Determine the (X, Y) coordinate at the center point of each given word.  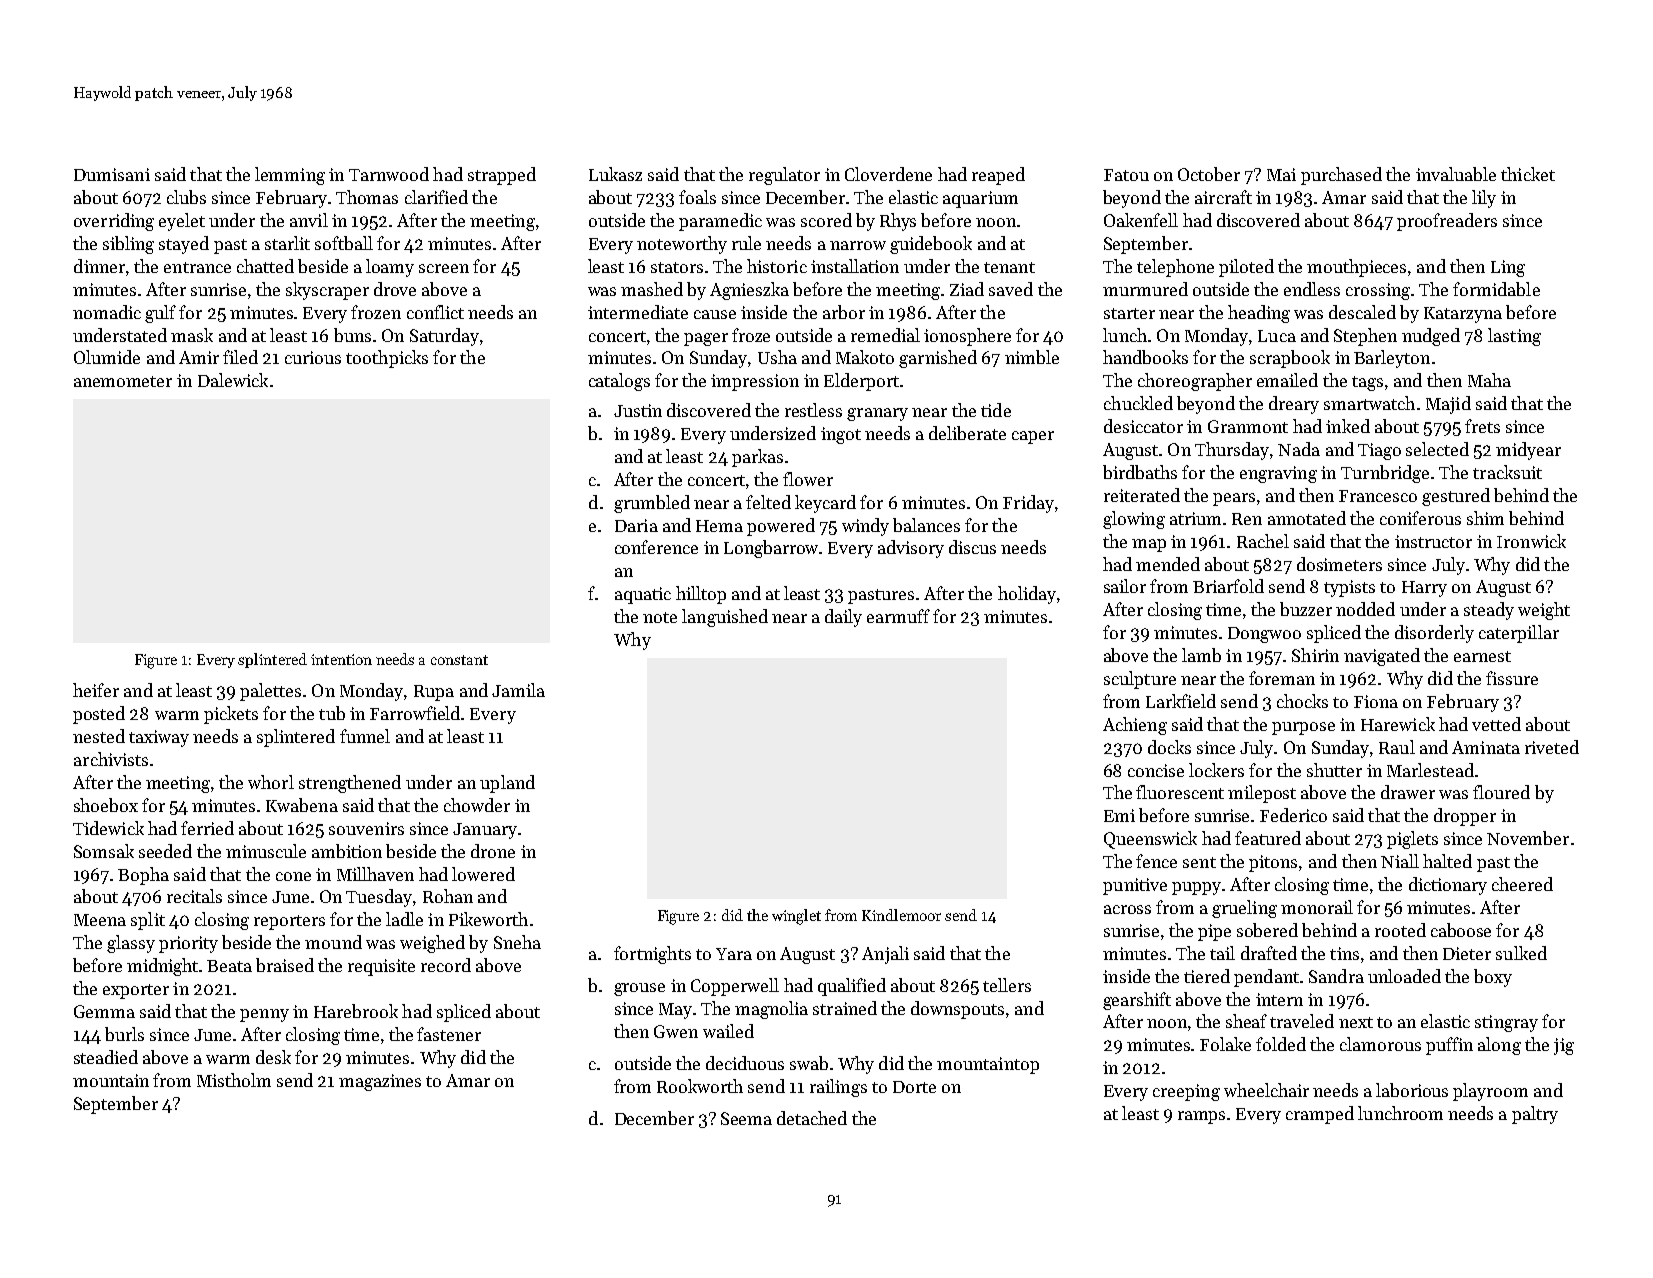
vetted (1496, 724)
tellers (1007, 985)
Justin (638, 410)
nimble (1032, 357)
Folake (1225, 1044)
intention (341, 659)
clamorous (1380, 1044)
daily (843, 618)
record (446, 965)
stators (677, 267)
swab (809, 1063)
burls (124, 1034)
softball (344, 243)
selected (1437, 449)
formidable (1496, 289)
